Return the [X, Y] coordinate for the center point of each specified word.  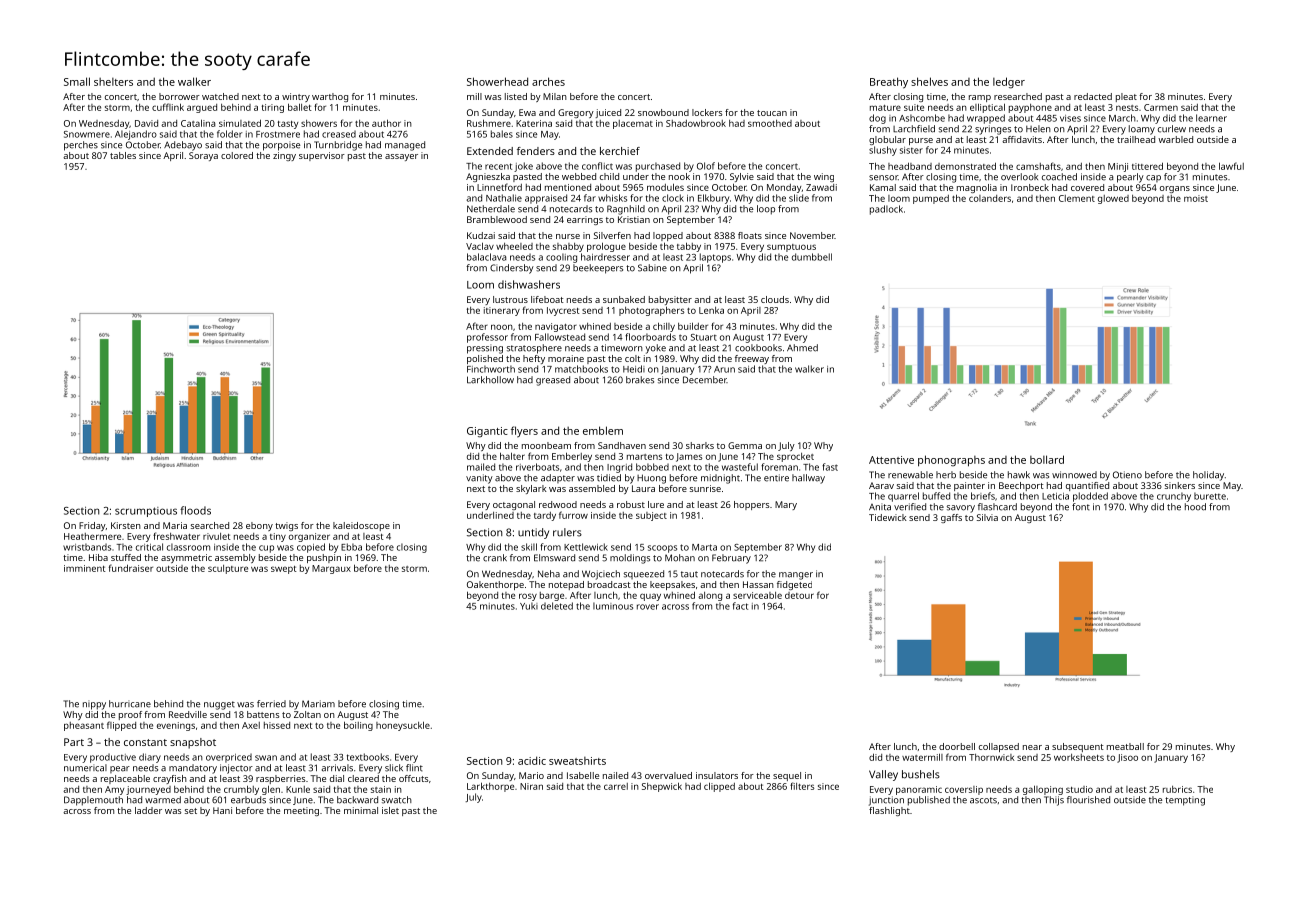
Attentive [891, 460]
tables [123, 155]
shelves [929, 81]
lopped [668, 236]
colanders [990, 198]
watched [220, 96]
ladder [148, 810]
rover [648, 607]
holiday [1208, 476]
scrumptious [146, 512]
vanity [479, 479]
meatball [1125, 746]
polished [485, 359]
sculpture [228, 569]
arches [548, 81]
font [1081, 507]
